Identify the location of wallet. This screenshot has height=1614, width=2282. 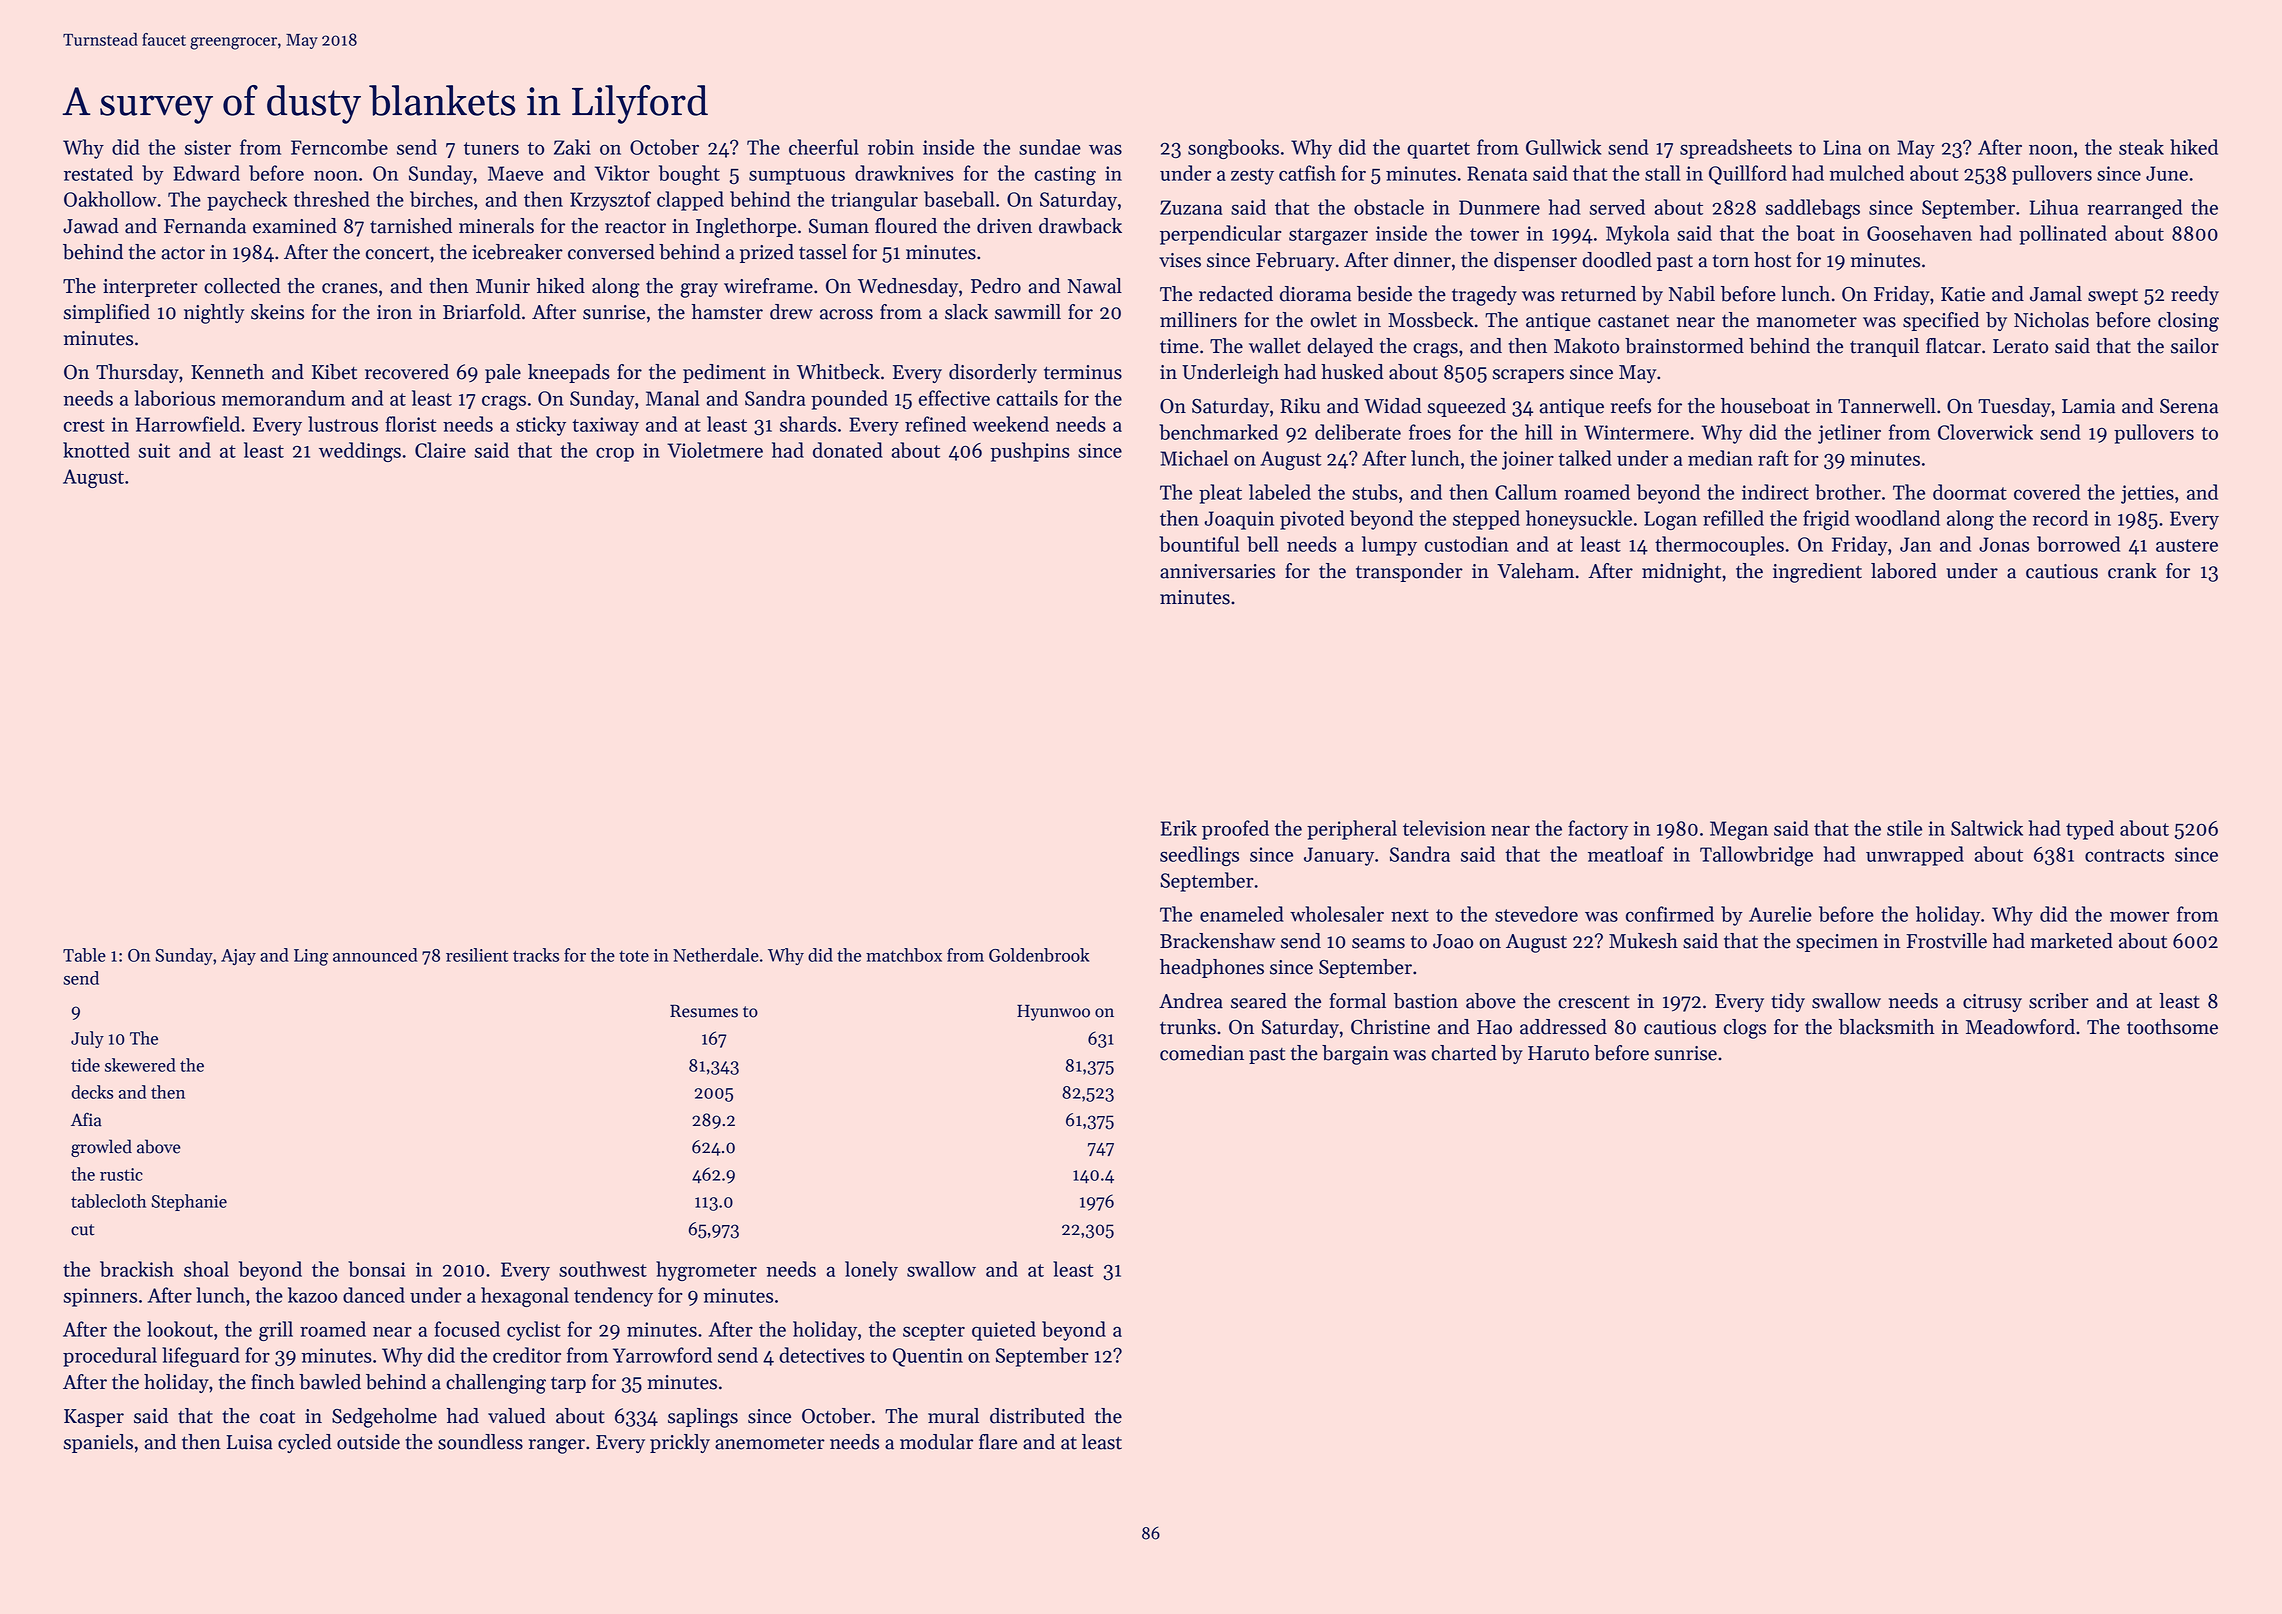
(1275, 346).
